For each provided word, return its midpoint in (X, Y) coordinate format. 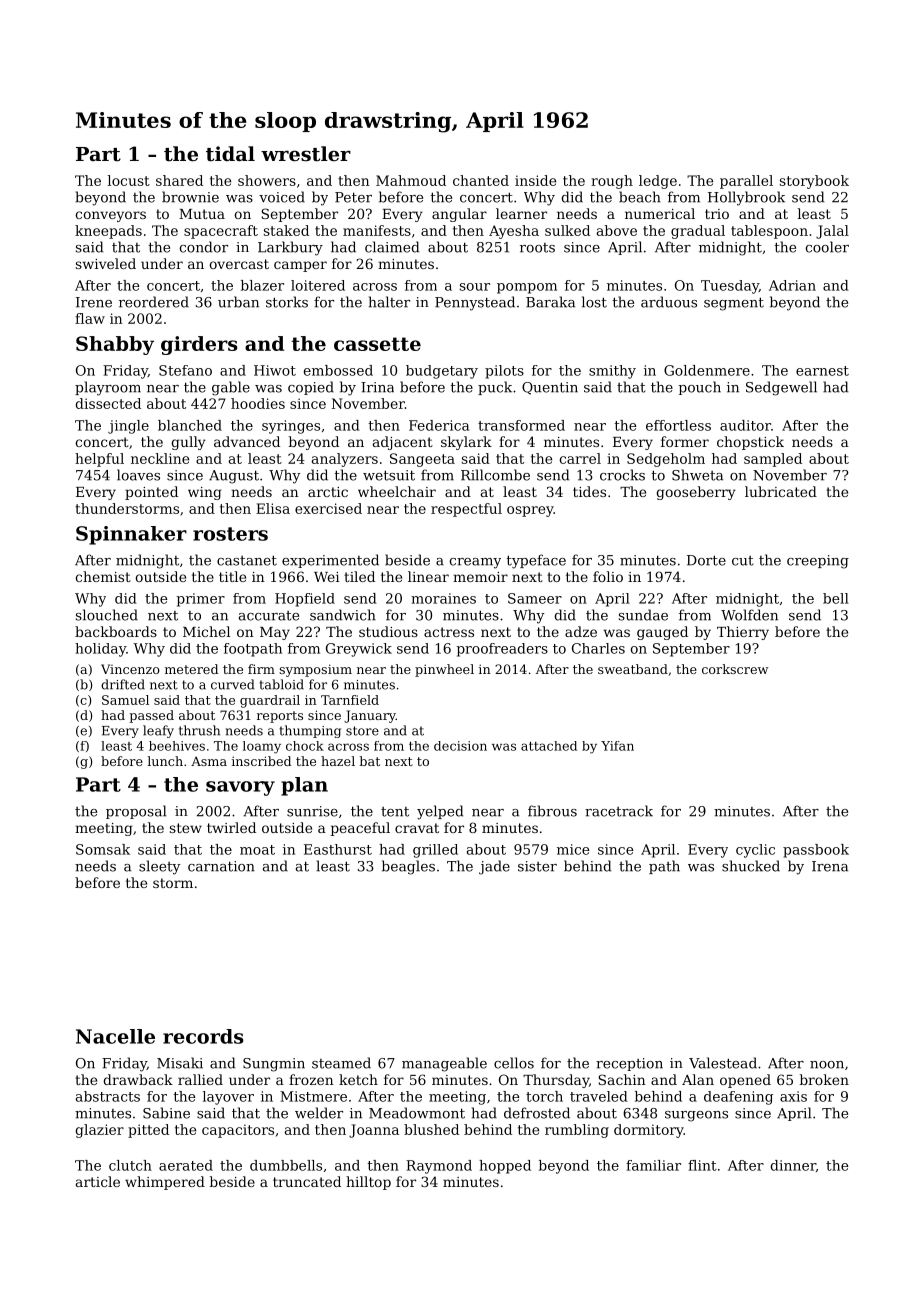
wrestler (306, 153)
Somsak (103, 849)
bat (369, 761)
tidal (230, 153)
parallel (746, 182)
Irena (830, 866)
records (203, 1036)
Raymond (439, 1167)
